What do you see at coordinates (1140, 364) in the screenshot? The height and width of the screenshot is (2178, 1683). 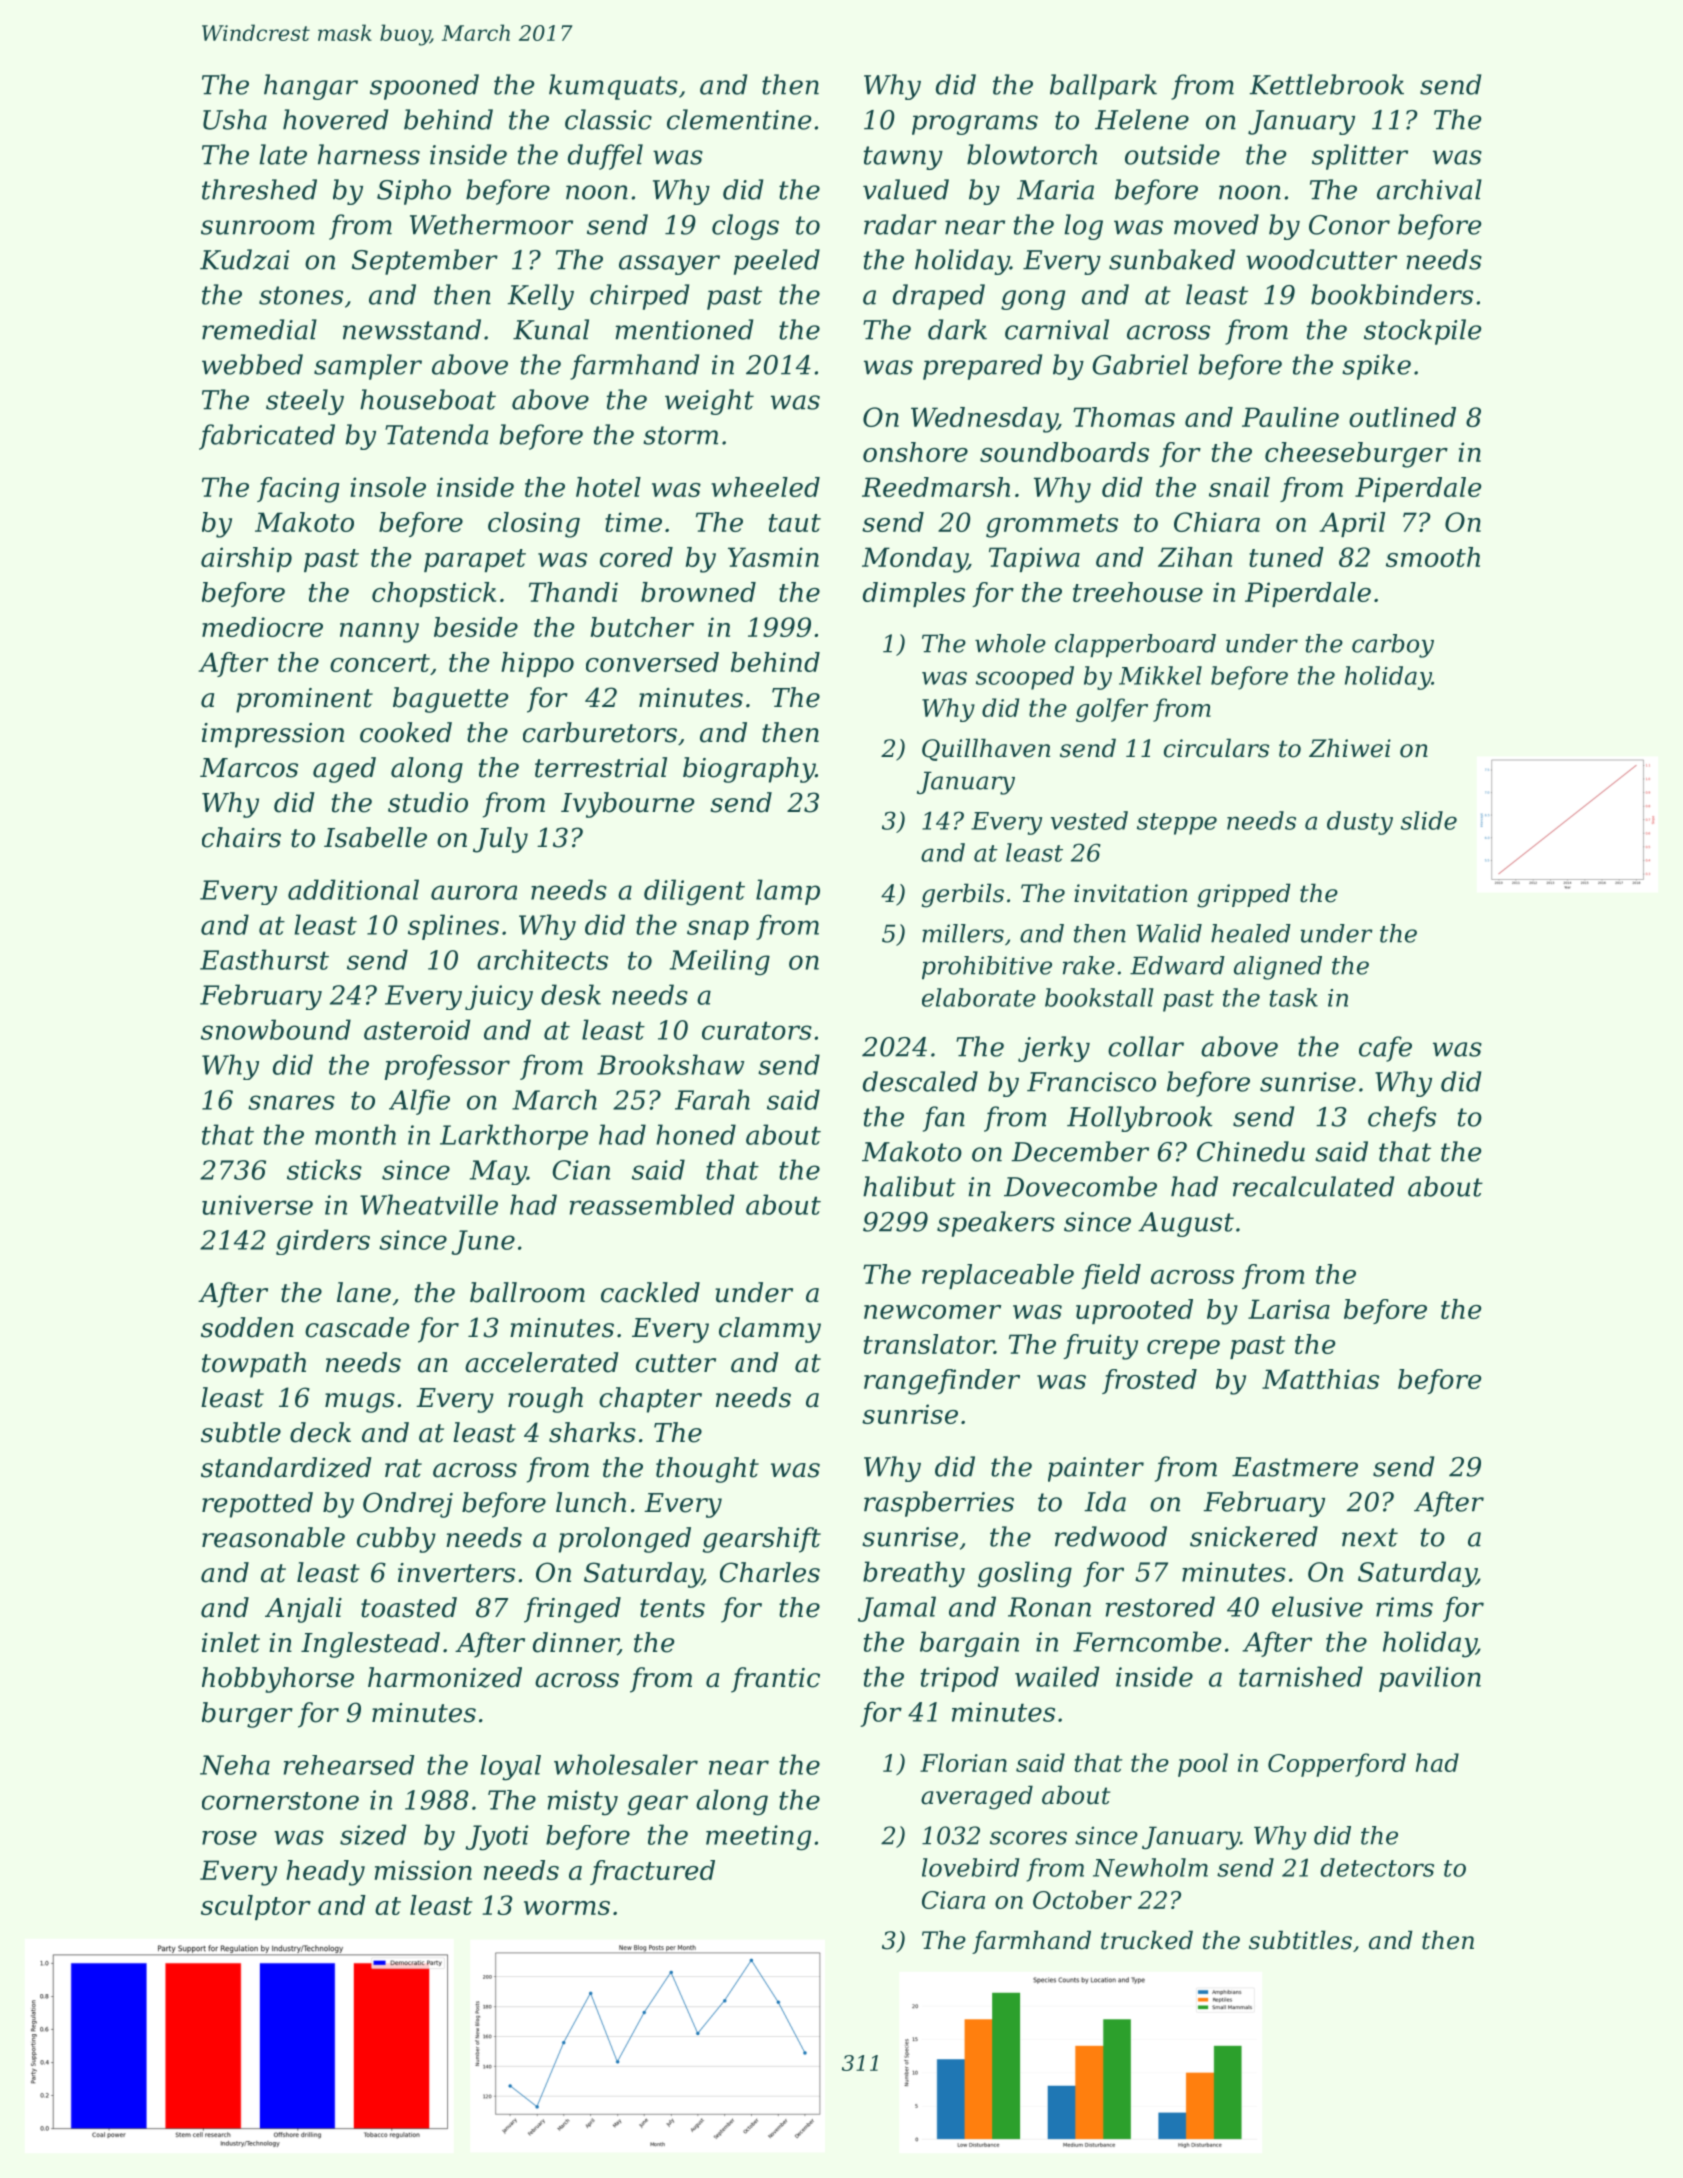 I see `Gabriel` at bounding box center [1140, 364].
